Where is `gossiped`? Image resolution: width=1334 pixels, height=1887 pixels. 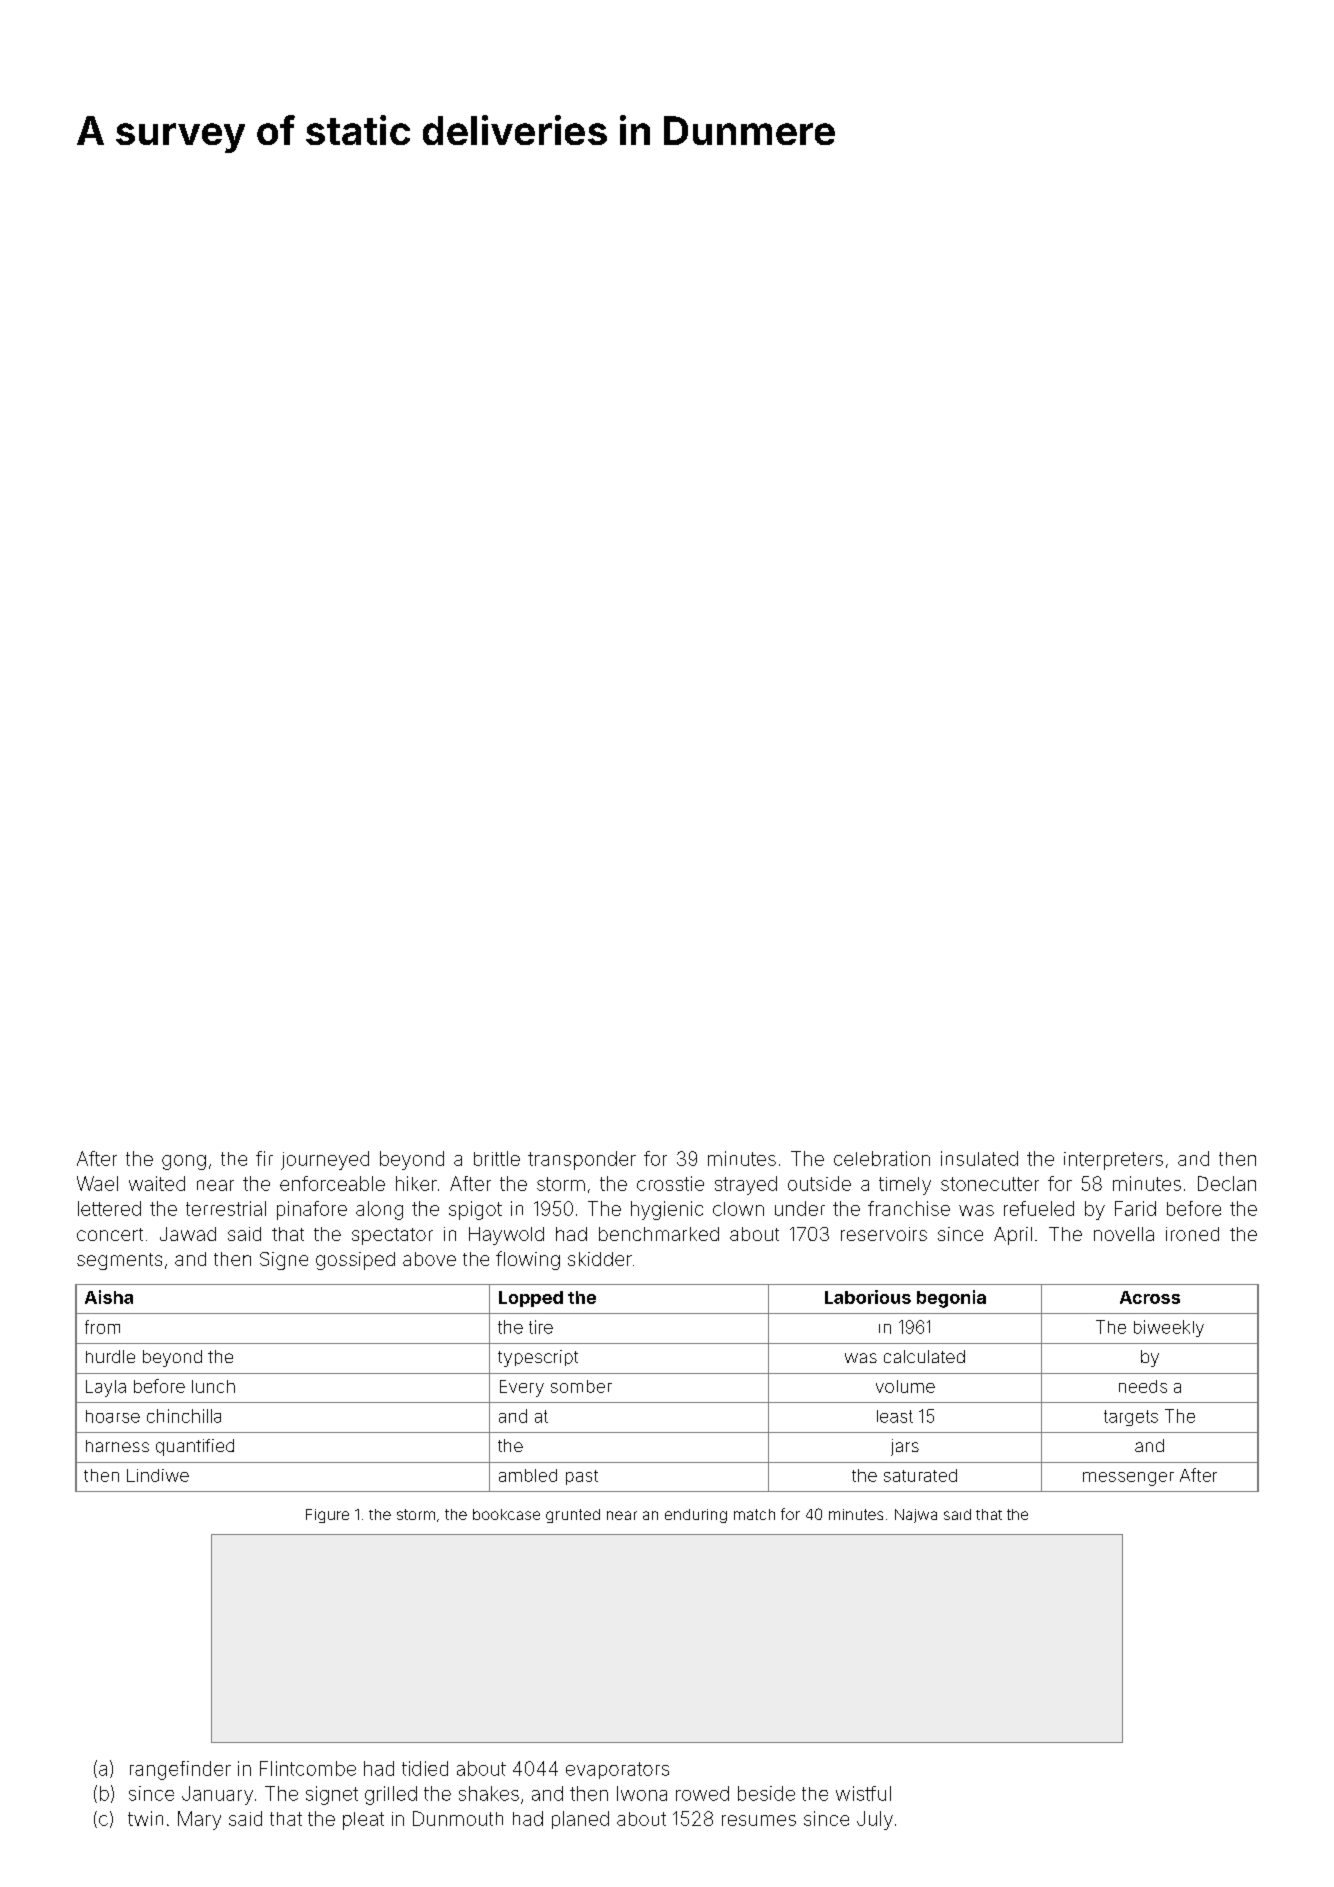 gossiped is located at coordinates (355, 1261).
